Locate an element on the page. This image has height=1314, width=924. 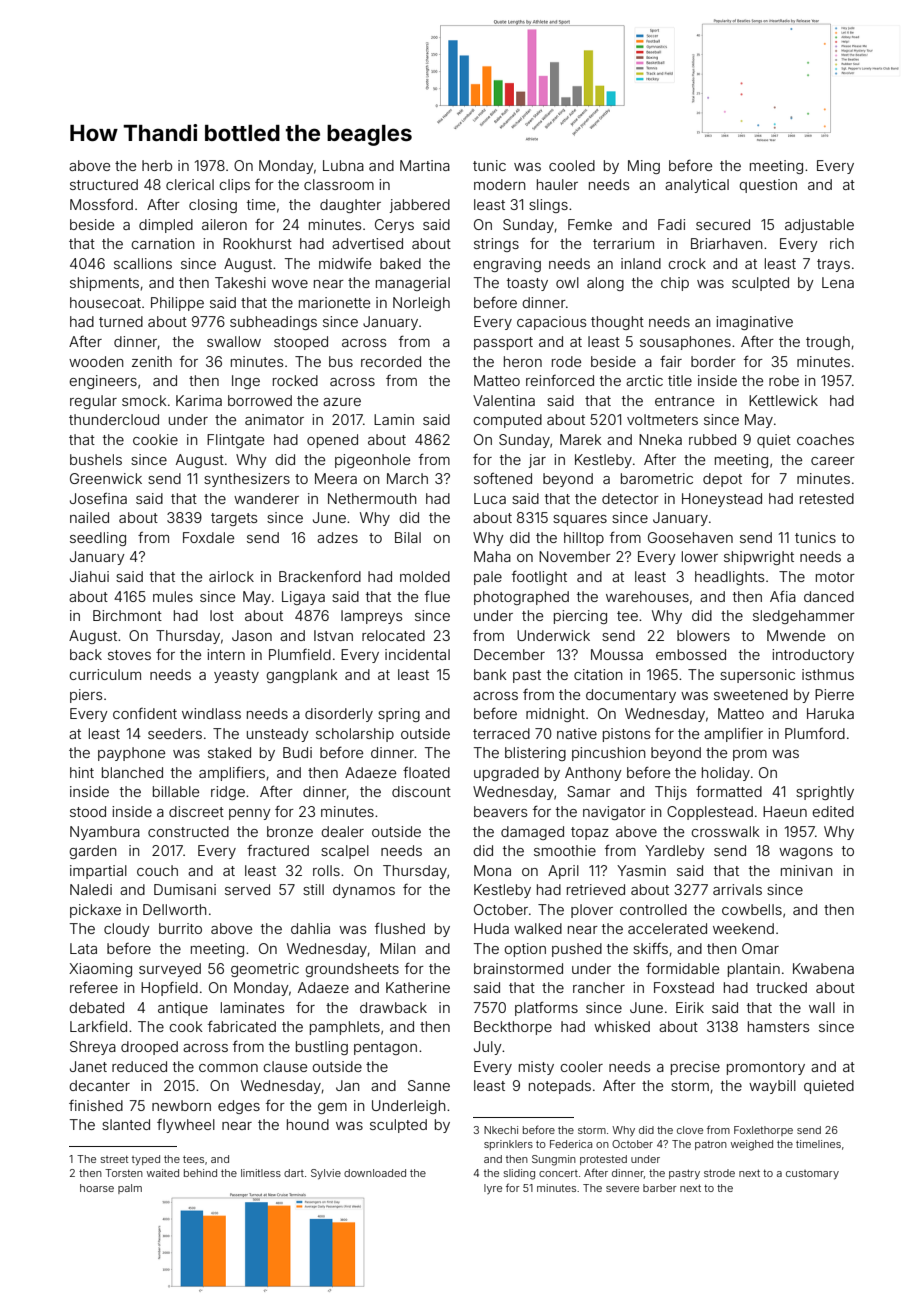
Rookhurst is located at coordinates (257, 243).
